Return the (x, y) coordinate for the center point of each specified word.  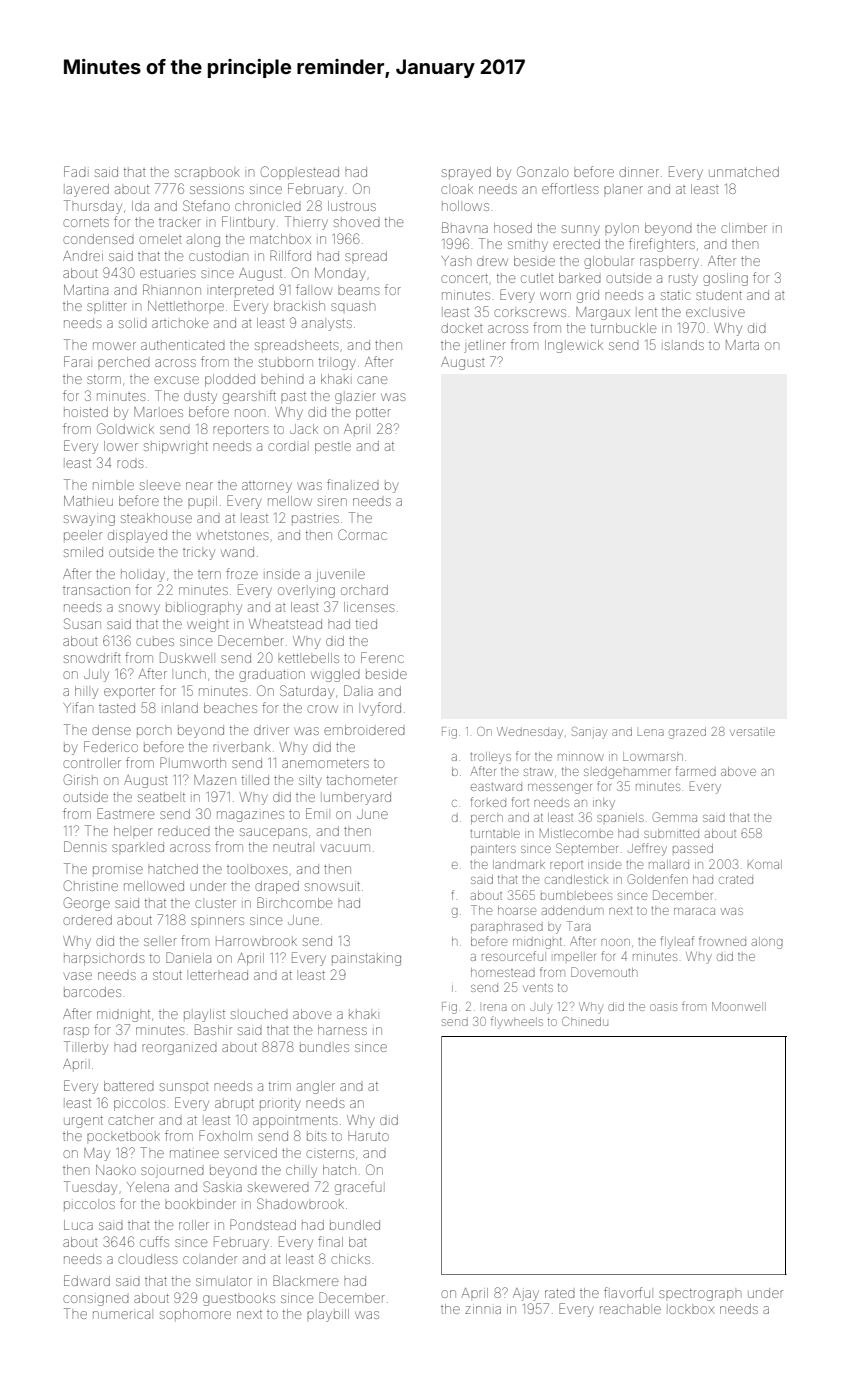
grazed (687, 733)
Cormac (362, 534)
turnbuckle (623, 328)
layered (87, 190)
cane (372, 380)
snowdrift (92, 657)
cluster (215, 904)
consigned (96, 1300)
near (199, 486)
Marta (742, 345)
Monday (340, 274)
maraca (694, 911)
